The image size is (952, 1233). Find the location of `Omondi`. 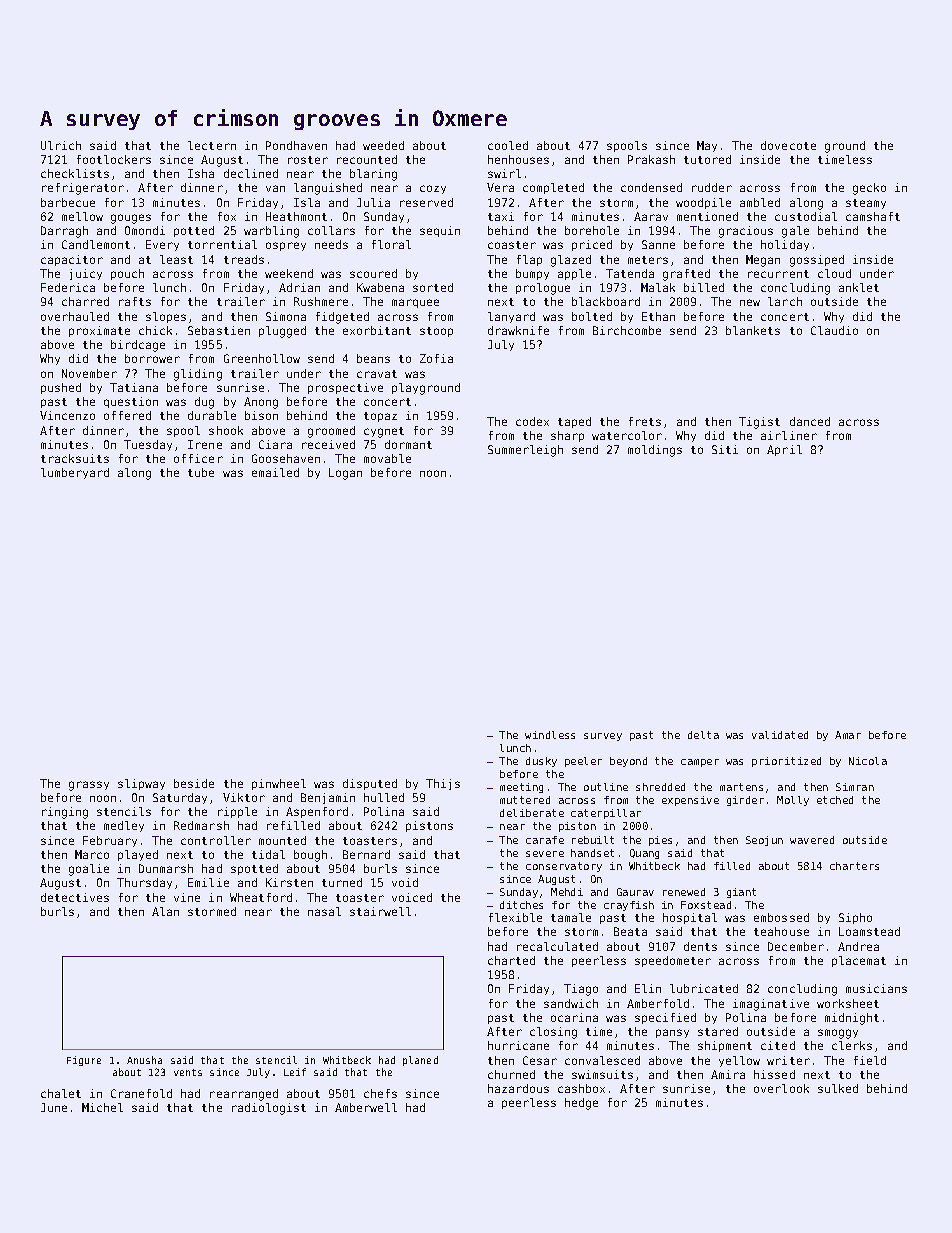

Omondi is located at coordinates (145, 230).
